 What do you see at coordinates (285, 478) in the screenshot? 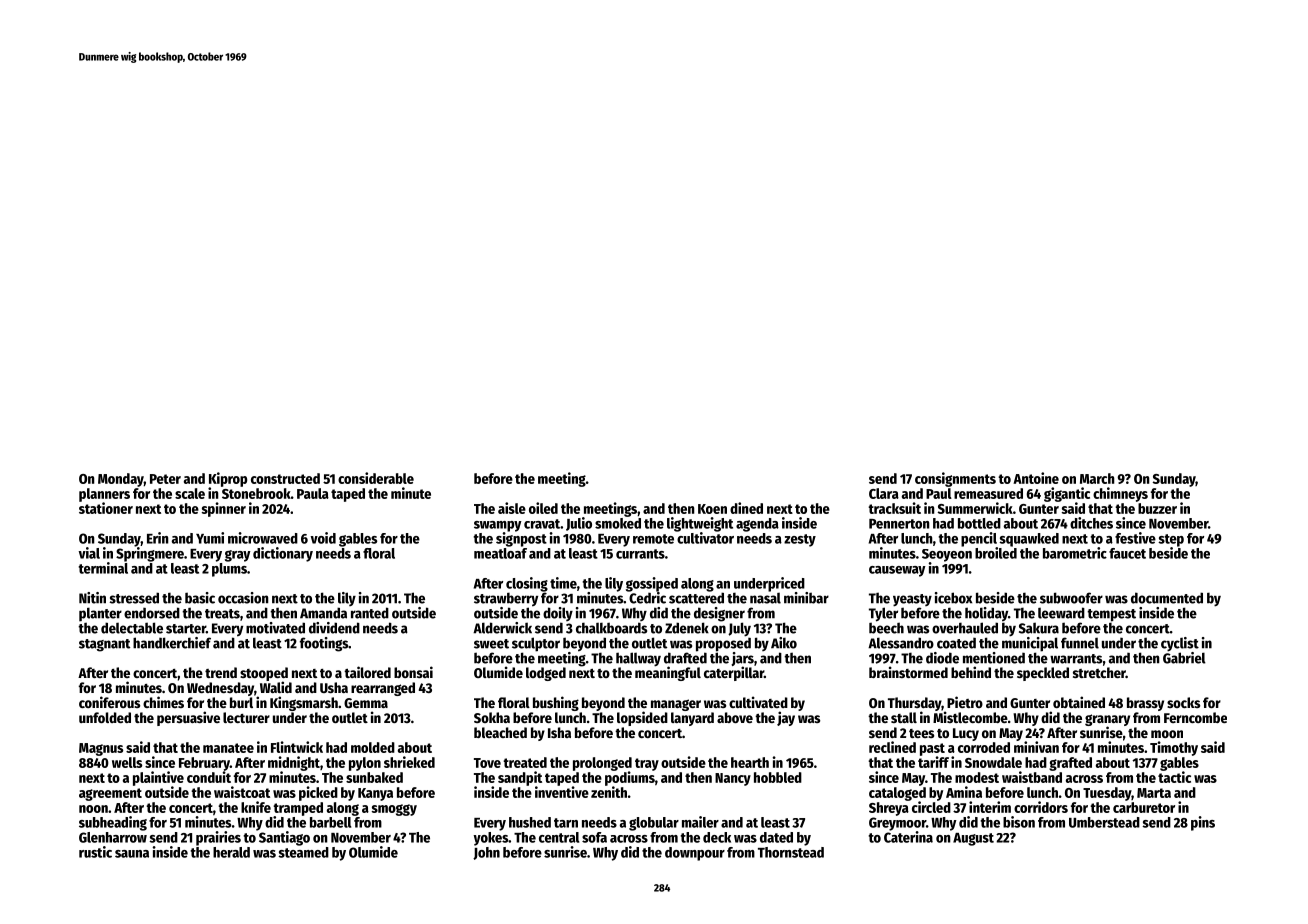
I see `constructed` at bounding box center [285, 478].
